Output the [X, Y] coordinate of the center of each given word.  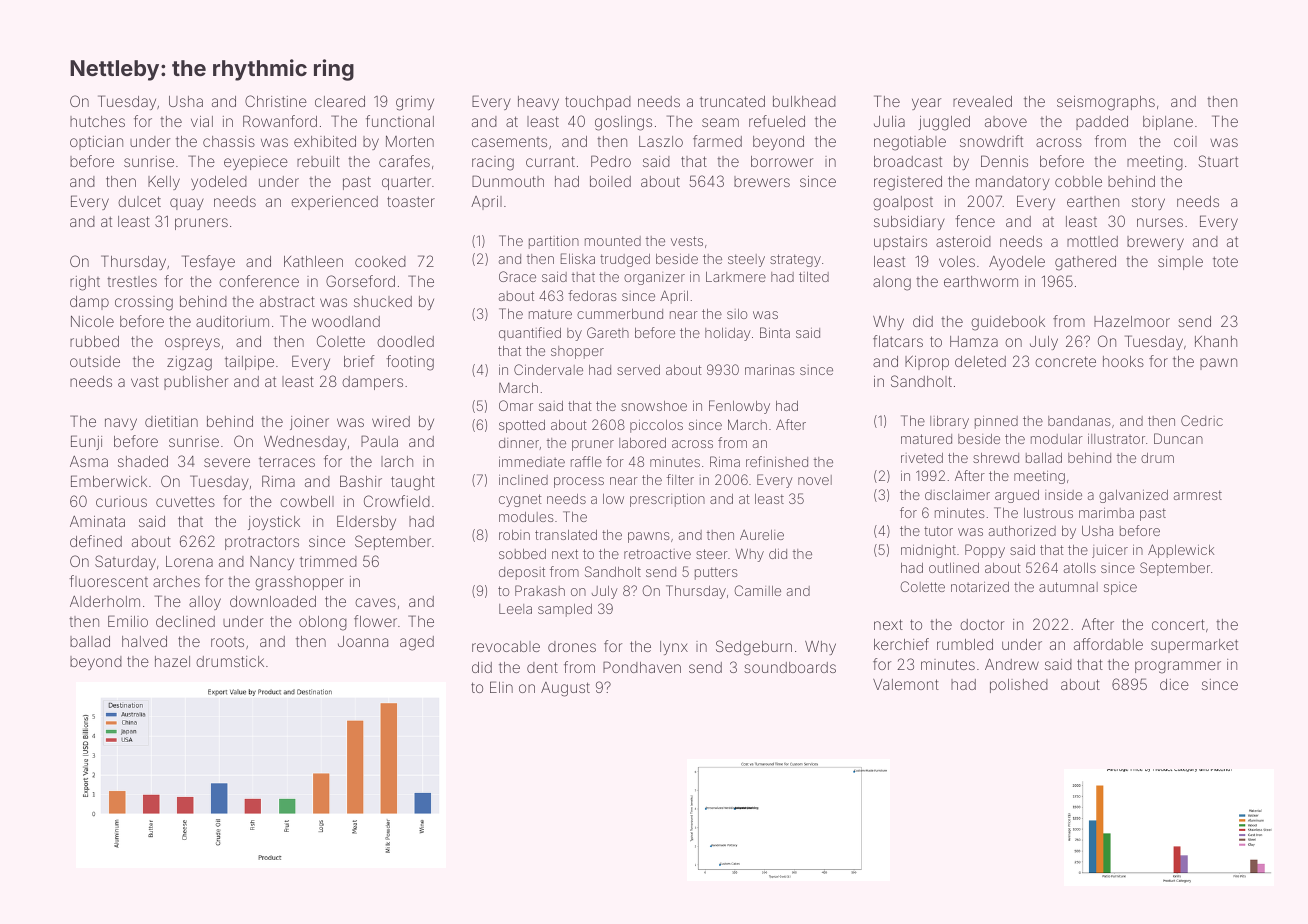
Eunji [86, 442]
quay [187, 204]
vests [687, 241]
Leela [515, 609]
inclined [523, 479]
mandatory [1013, 183]
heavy [538, 103]
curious [121, 501]
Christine [276, 101]
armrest [1198, 495]
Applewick [1181, 551]
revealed [982, 101]
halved [144, 641]
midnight [928, 551]
